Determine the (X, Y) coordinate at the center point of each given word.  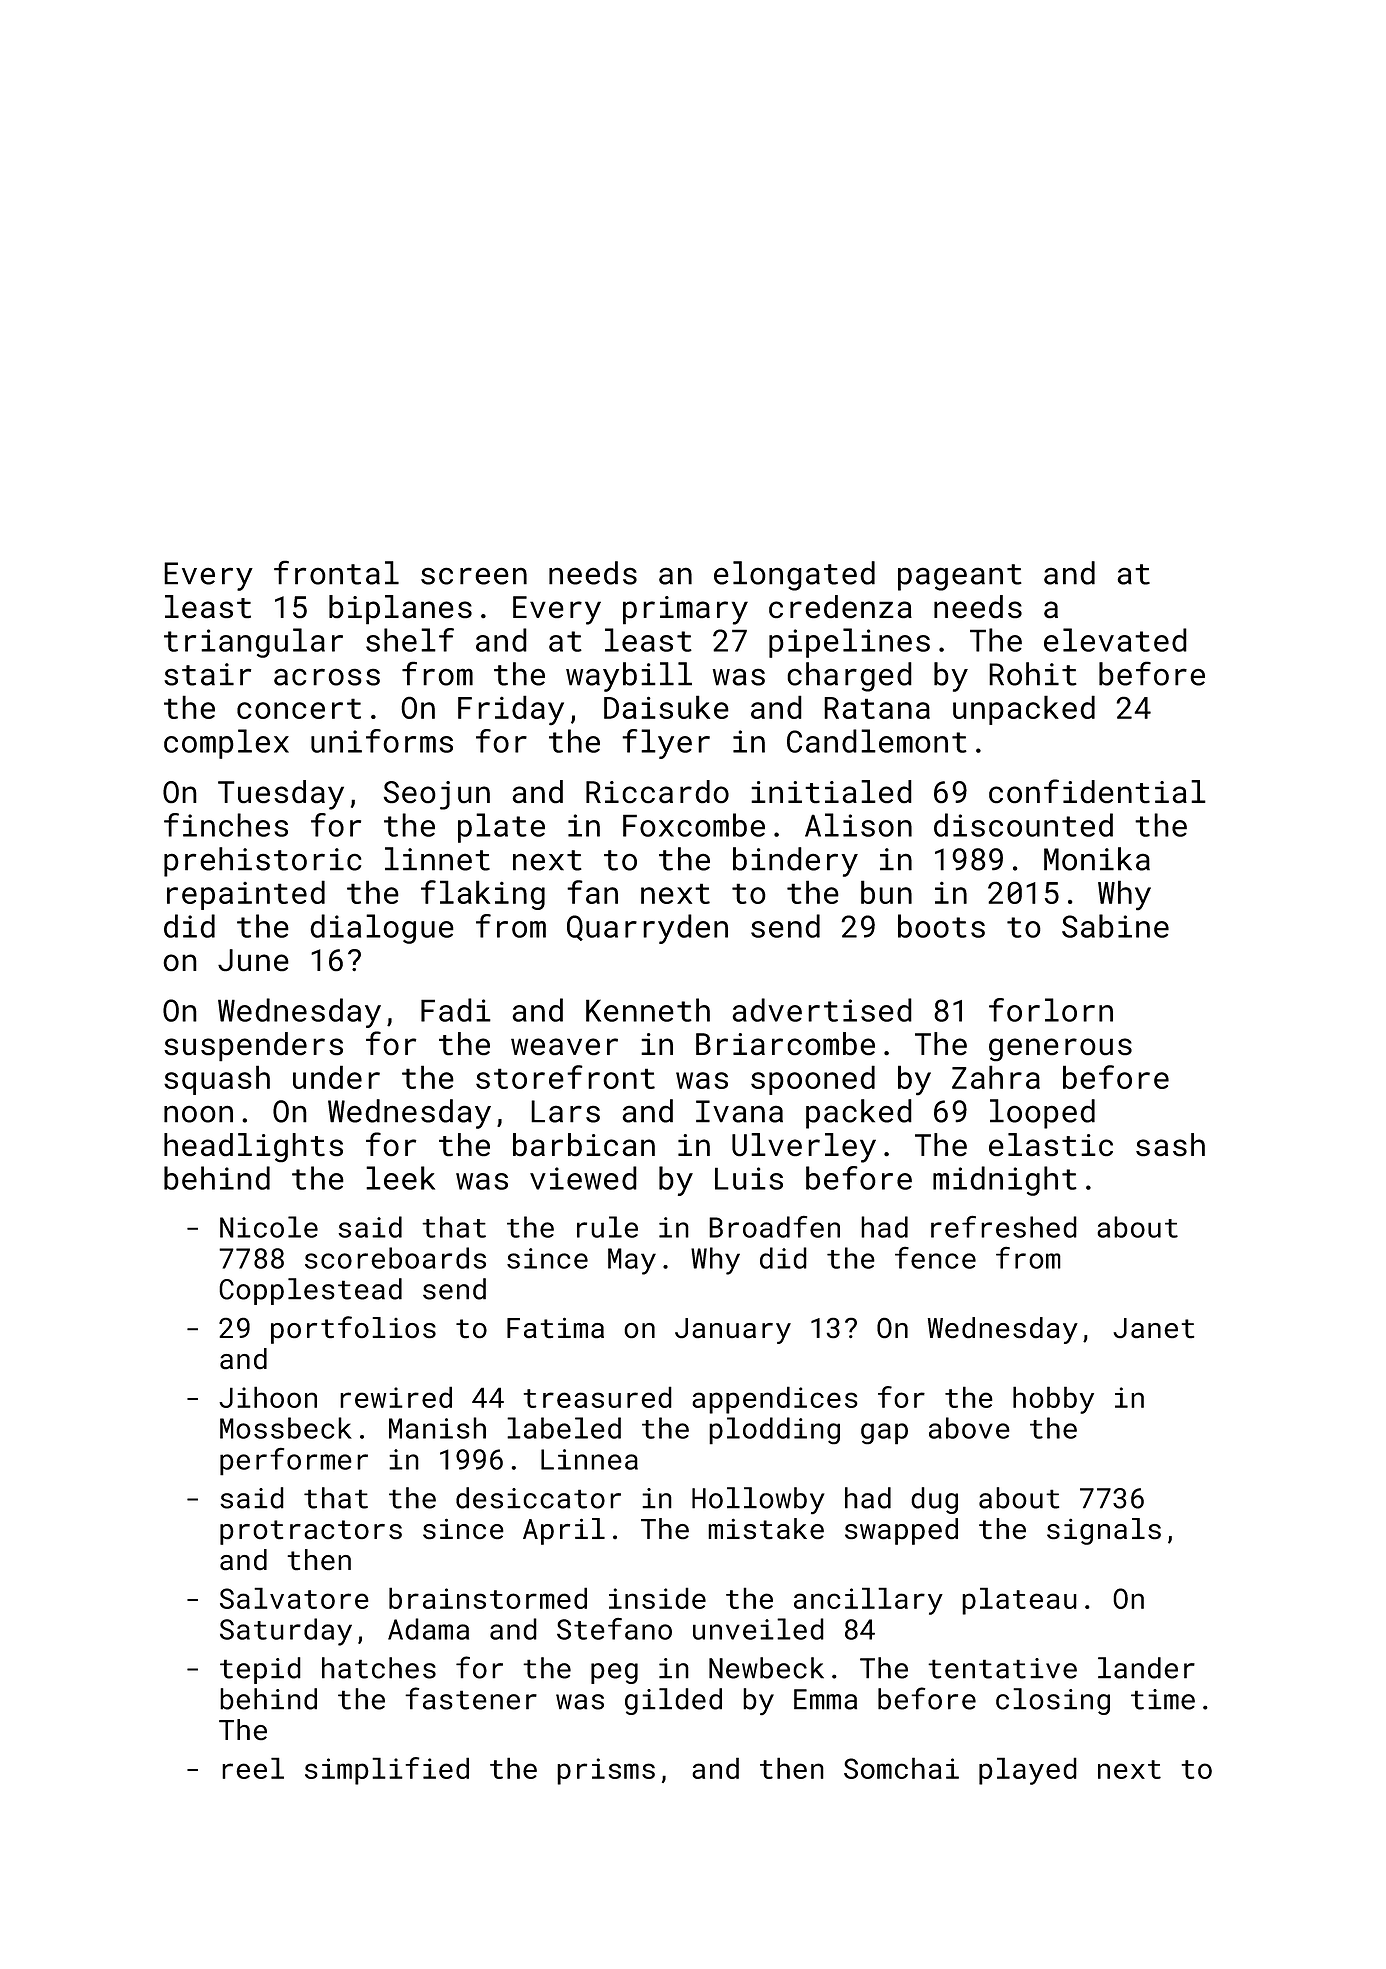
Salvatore (294, 1598)
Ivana (739, 1111)
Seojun (437, 795)
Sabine (1115, 926)
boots (941, 926)
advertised (822, 1010)
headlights (253, 1148)
